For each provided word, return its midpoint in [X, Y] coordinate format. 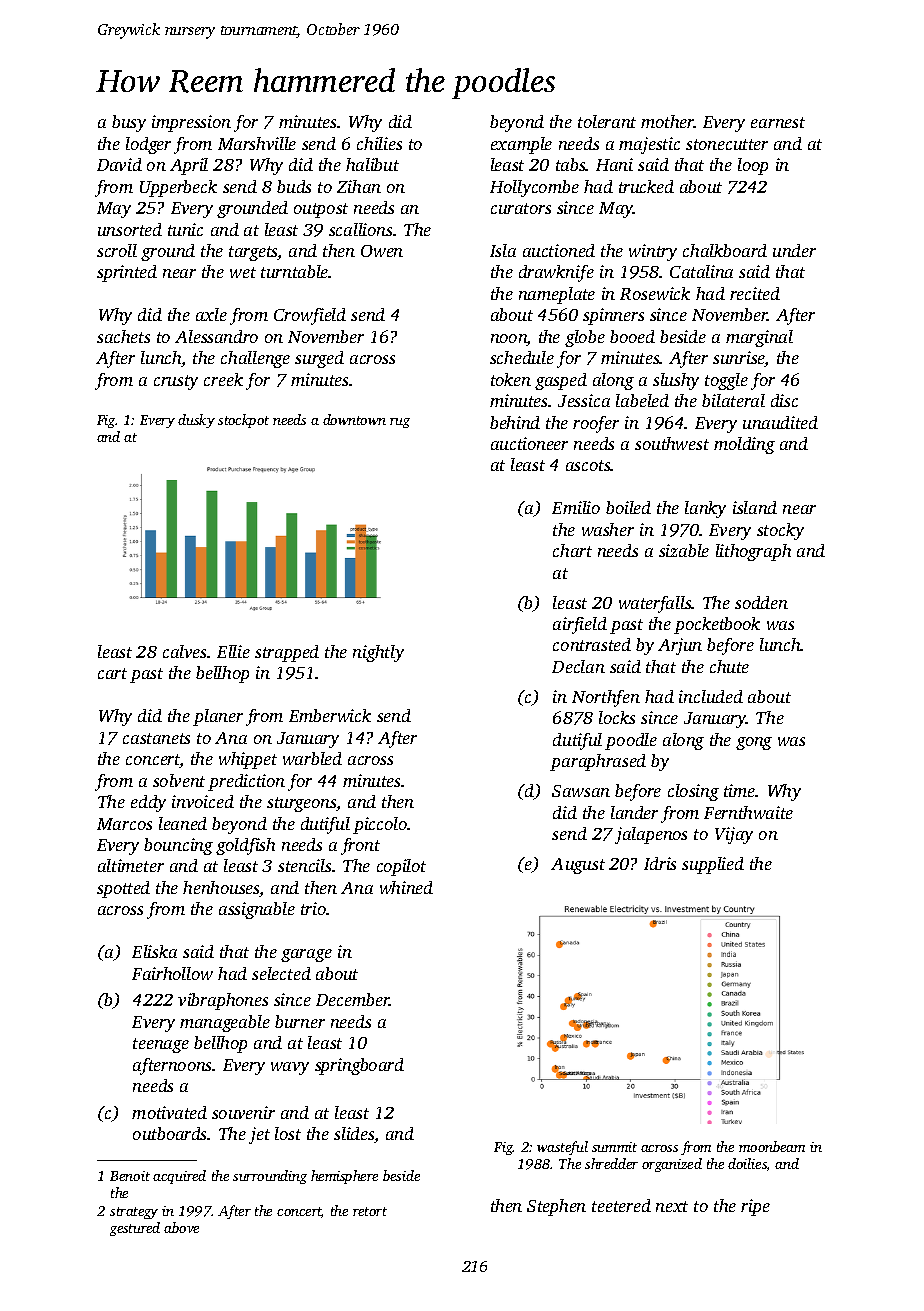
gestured [135, 1229]
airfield [580, 625]
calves [185, 651]
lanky [705, 509]
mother [667, 121]
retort [370, 1211]
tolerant [607, 121]
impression [191, 123]
